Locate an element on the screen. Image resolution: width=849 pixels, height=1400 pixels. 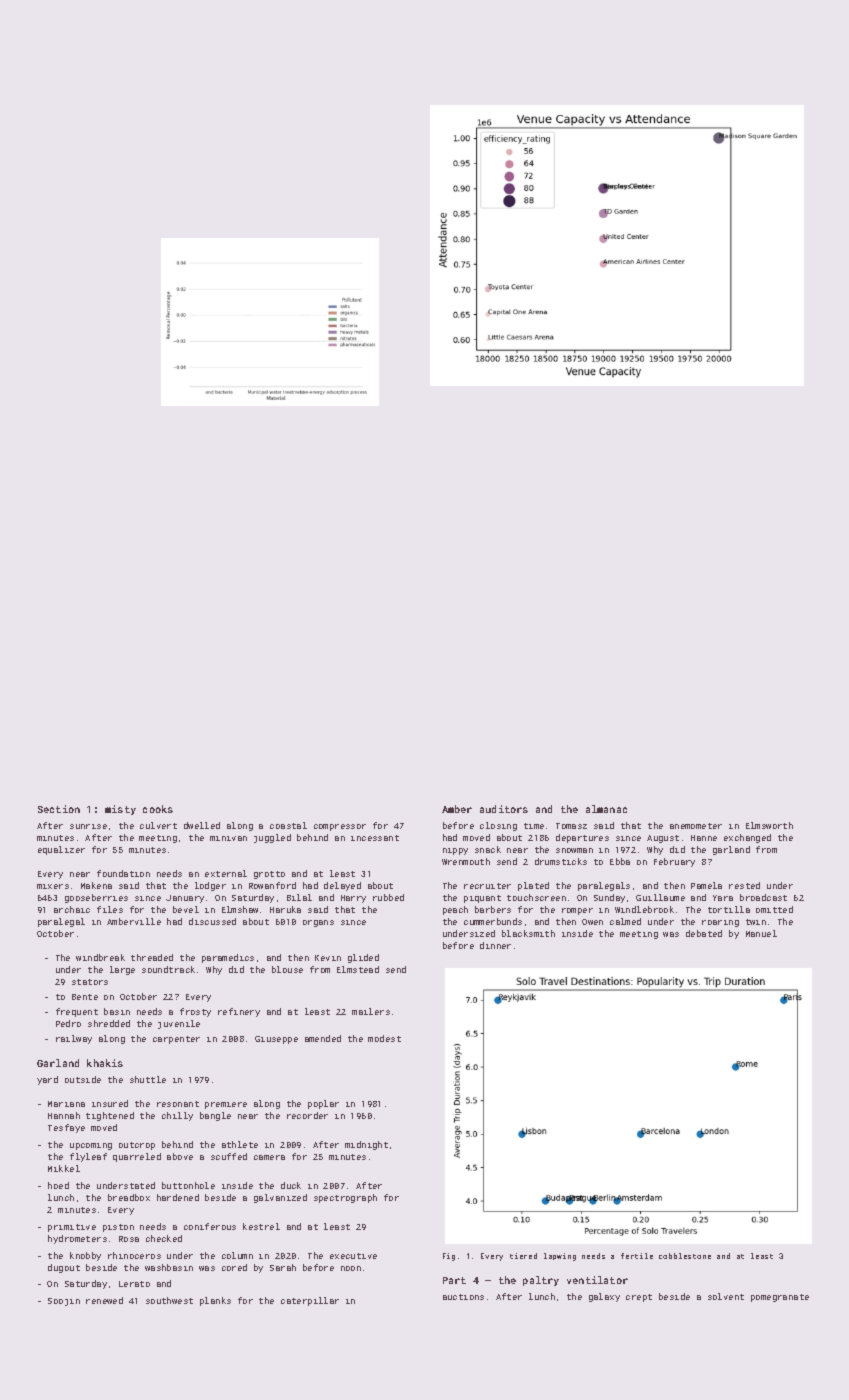
Bilal is located at coordinates (299, 897).
